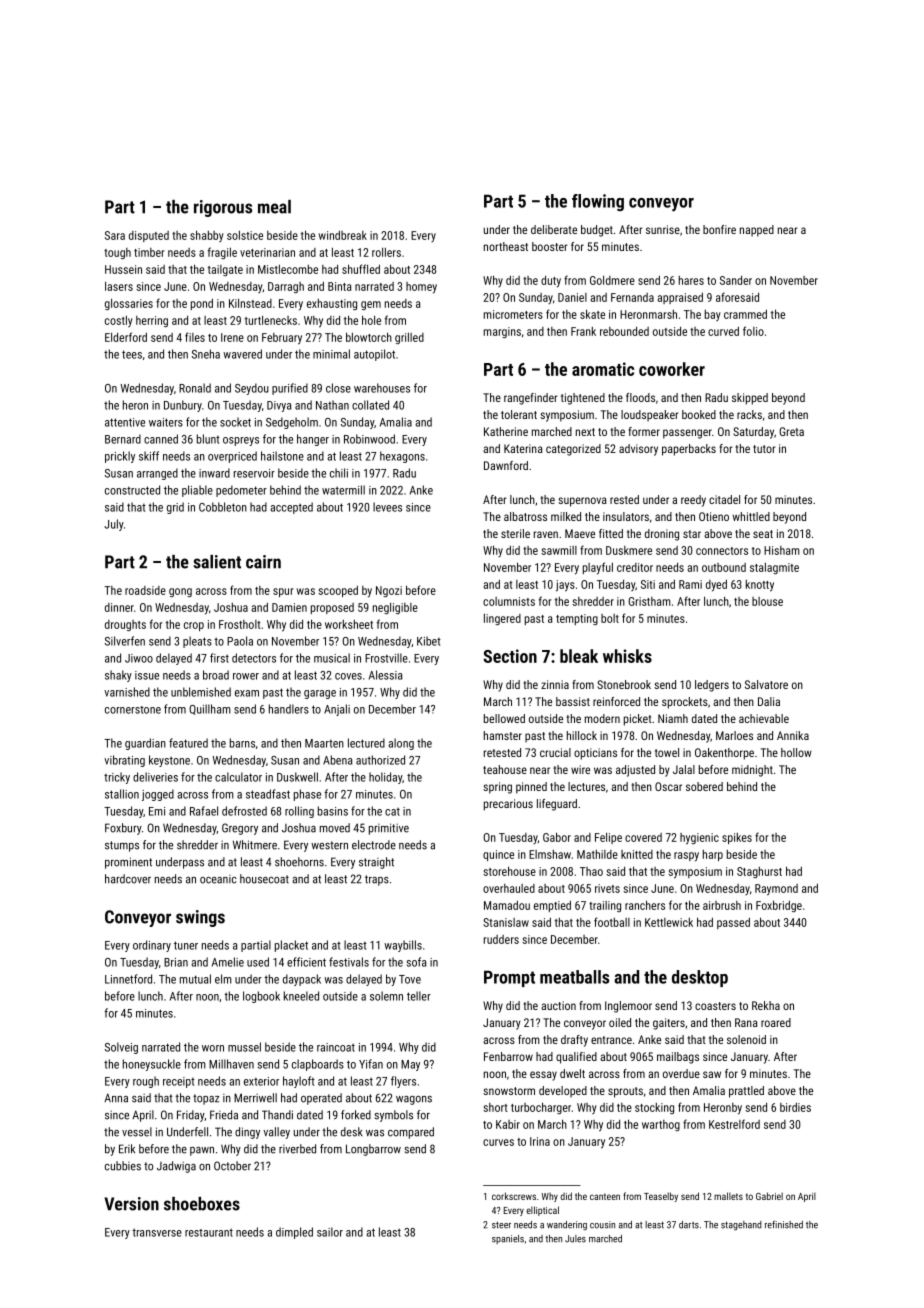 This image has height=1308, width=924. What do you see at coordinates (505, 769) in the image?
I see `teahouse` at bounding box center [505, 769].
